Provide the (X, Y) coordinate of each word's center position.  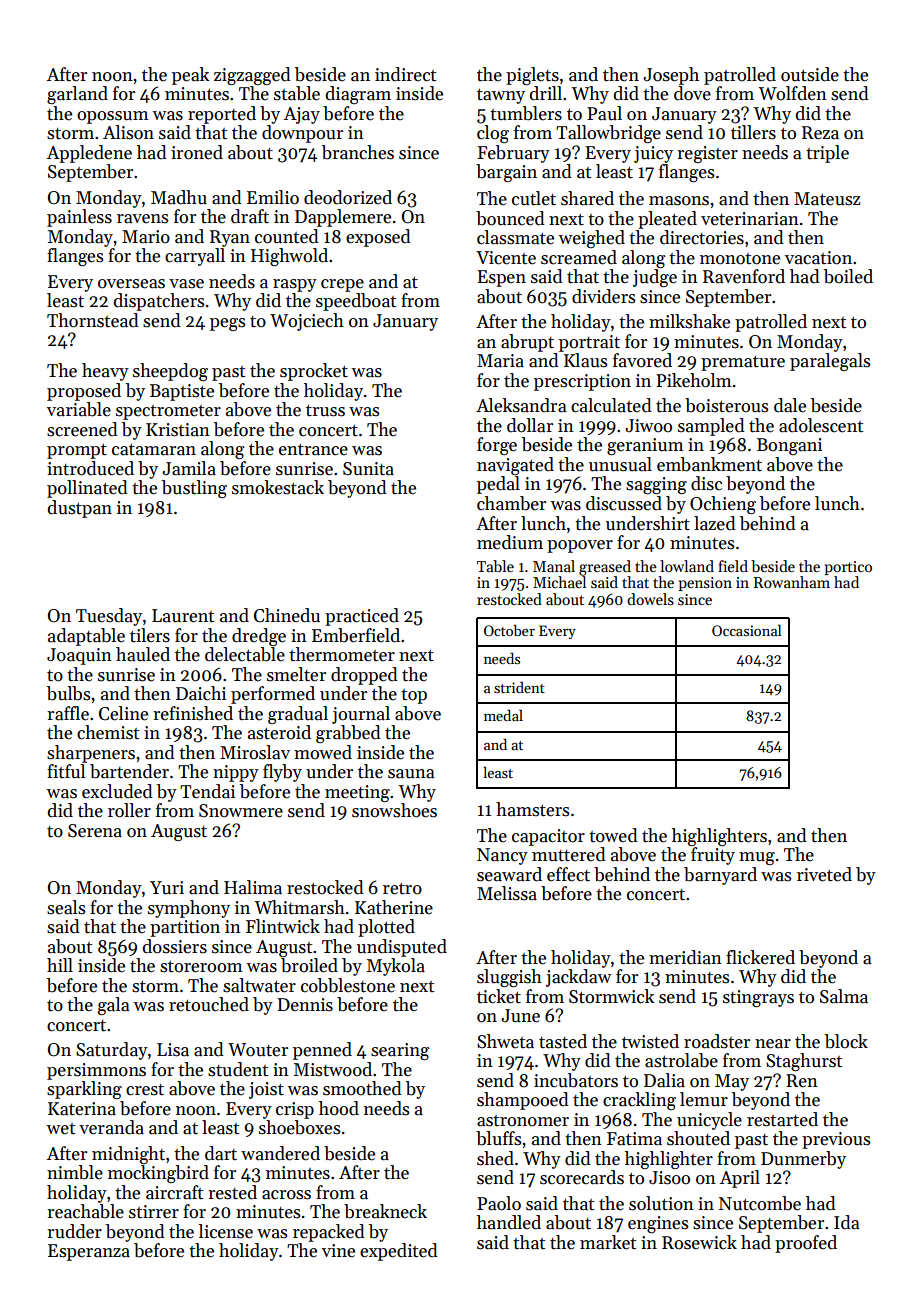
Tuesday (109, 617)
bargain (506, 173)
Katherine (394, 907)
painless (79, 218)
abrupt (527, 343)
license (226, 1231)
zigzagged (252, 76)
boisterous (726, 405)
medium (510, 542)
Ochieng (723, 505)
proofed (806, 1244)
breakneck (385, 1211)
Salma (844, 996)
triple (827, 154)
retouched (209, 1004)
